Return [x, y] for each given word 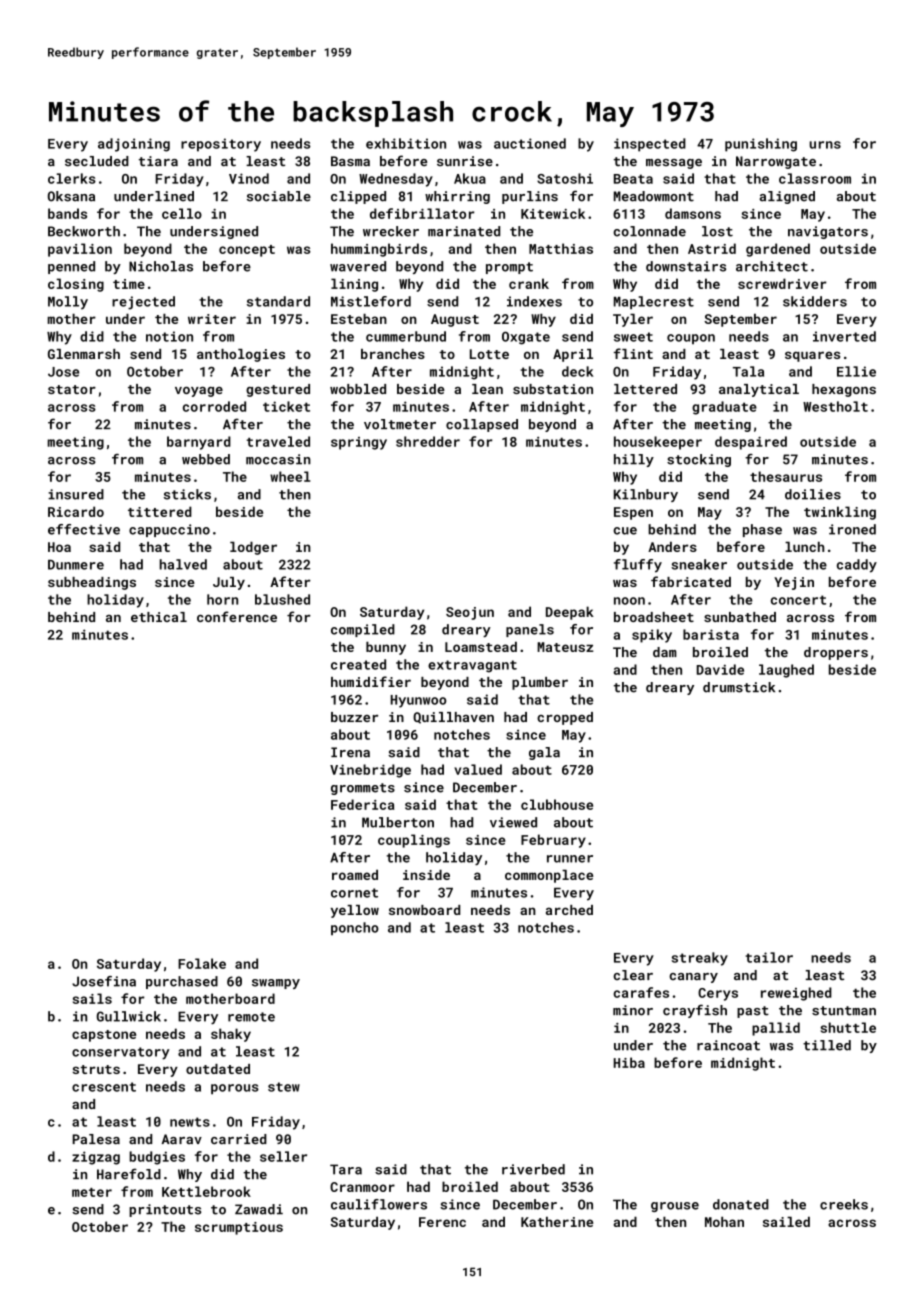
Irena [350, 752]
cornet [354, 893]
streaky [699, 959]
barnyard [199, 443]
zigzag [96, 1158]
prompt [509, 268]
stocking [699, 460]
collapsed [482, 425]
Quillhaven [453, 718]
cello [182, 213]
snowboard [424, 910]
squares [812, 356]
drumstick [739, 687]
